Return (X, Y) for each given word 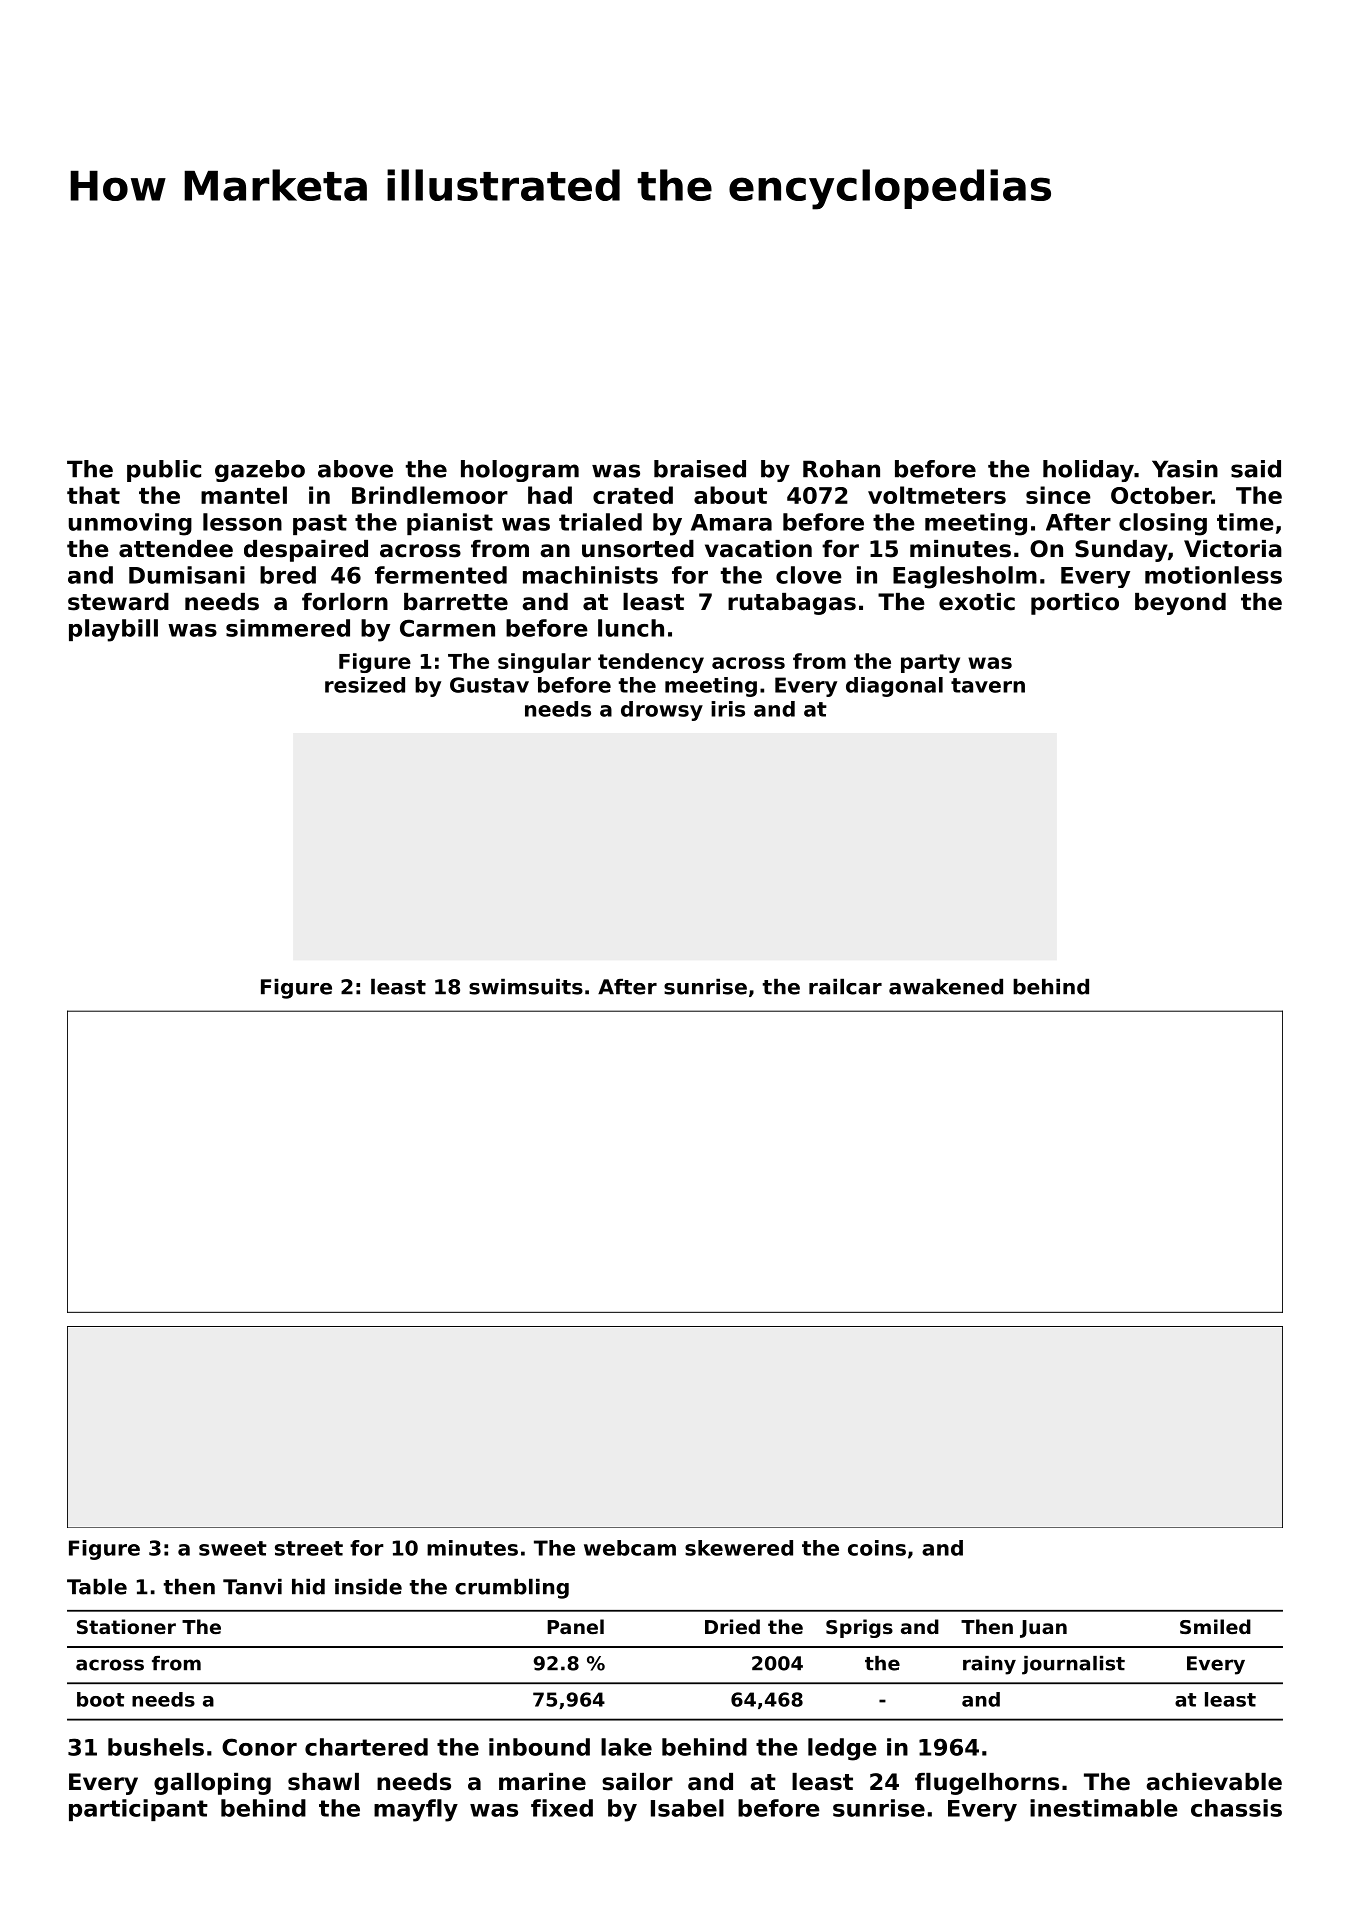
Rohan (841, 469)
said (1256, 469)
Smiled (1215, 1626)
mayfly (416, 1810)
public (164, 471)
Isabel (687, 1808)
